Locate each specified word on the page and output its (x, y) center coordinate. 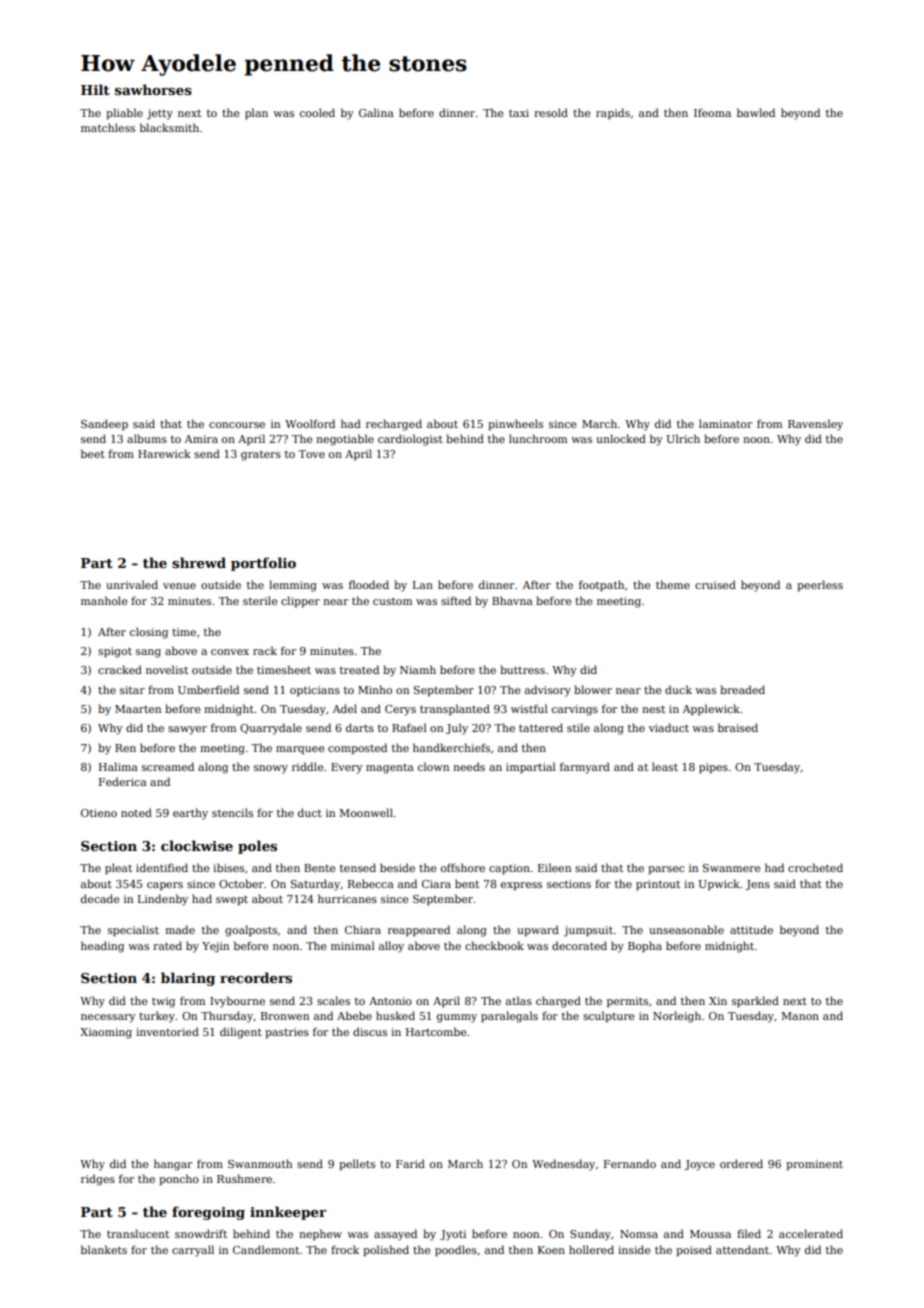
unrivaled (132, 584)
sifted (456, 600)
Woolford (310, 423)
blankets (104, 1249)
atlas (519, 1000)
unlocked (621, 438)
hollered (591, 1249)
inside (634, 1249)
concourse (237, 425)
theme (673, 584)
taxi (519, 113)
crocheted (815, 867)
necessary (108, 1018)
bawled (756, 112)
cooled (317, 112)
